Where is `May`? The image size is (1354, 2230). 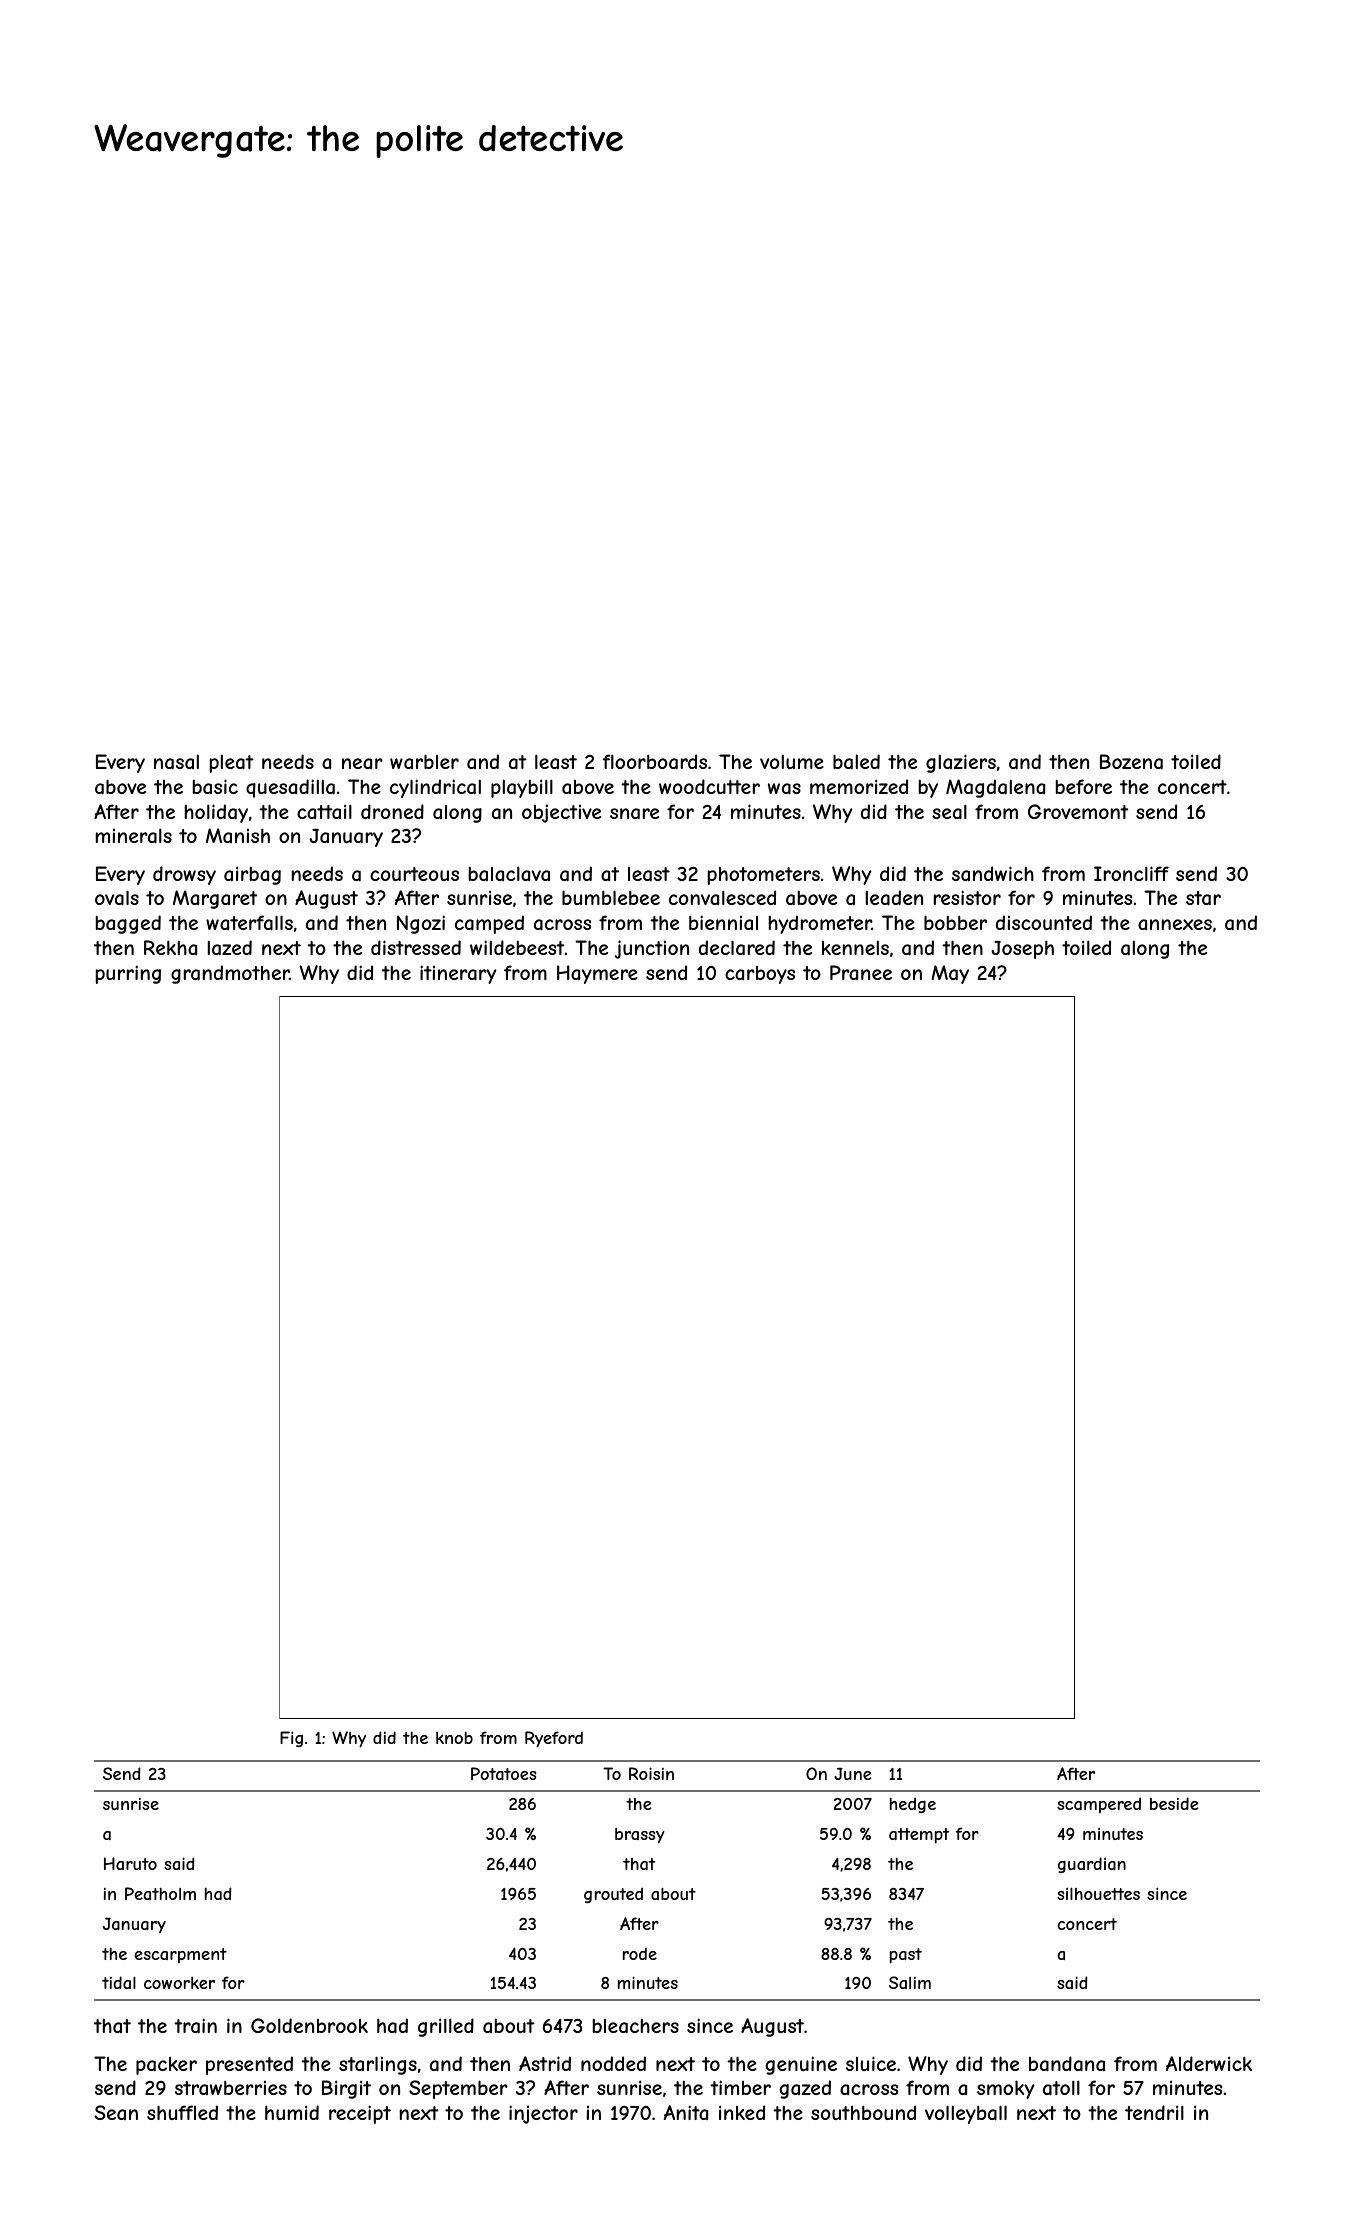 May is located at coordinates (950, 974).
